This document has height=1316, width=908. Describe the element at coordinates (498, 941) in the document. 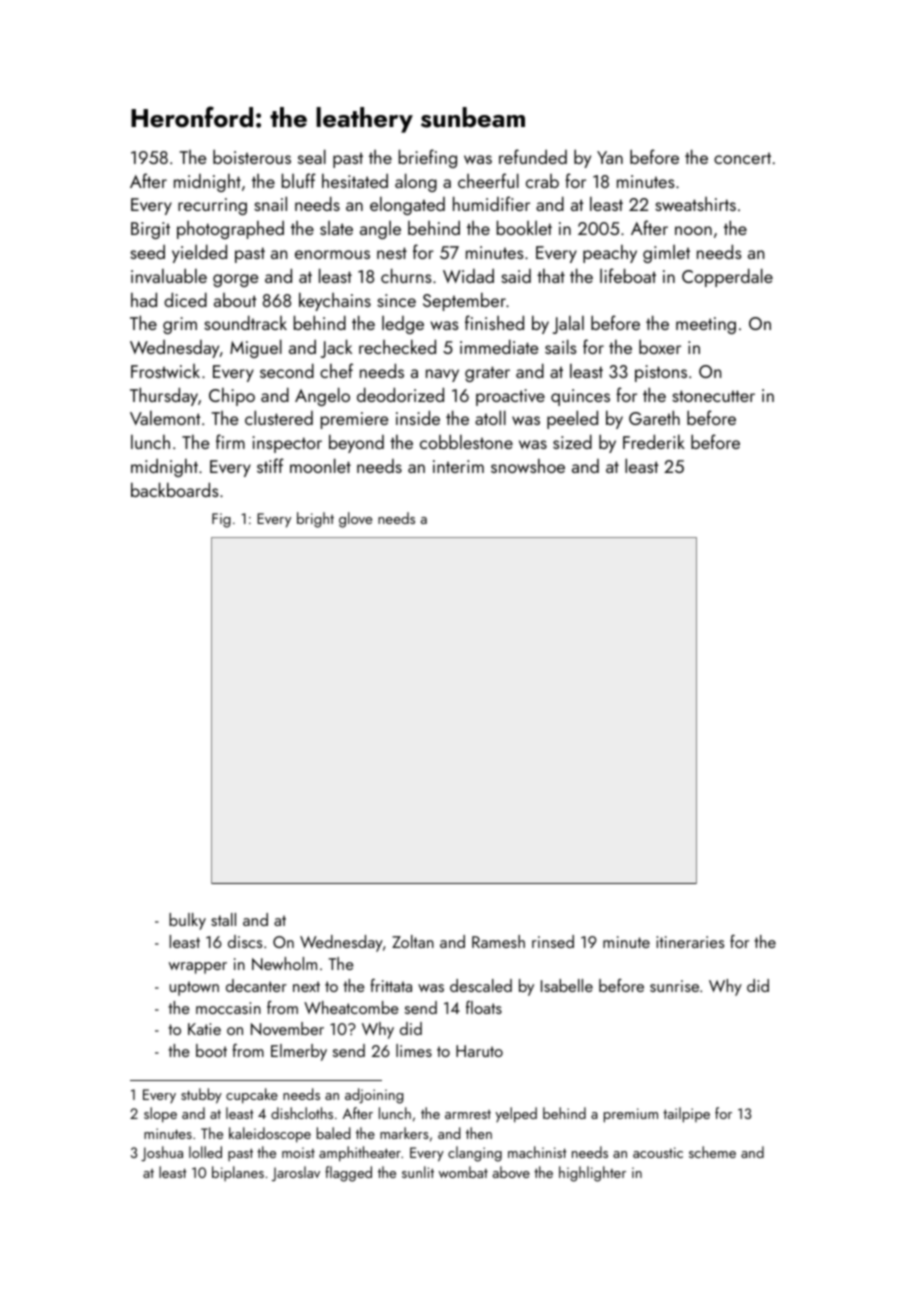

I see `Ramesh` at that location.
